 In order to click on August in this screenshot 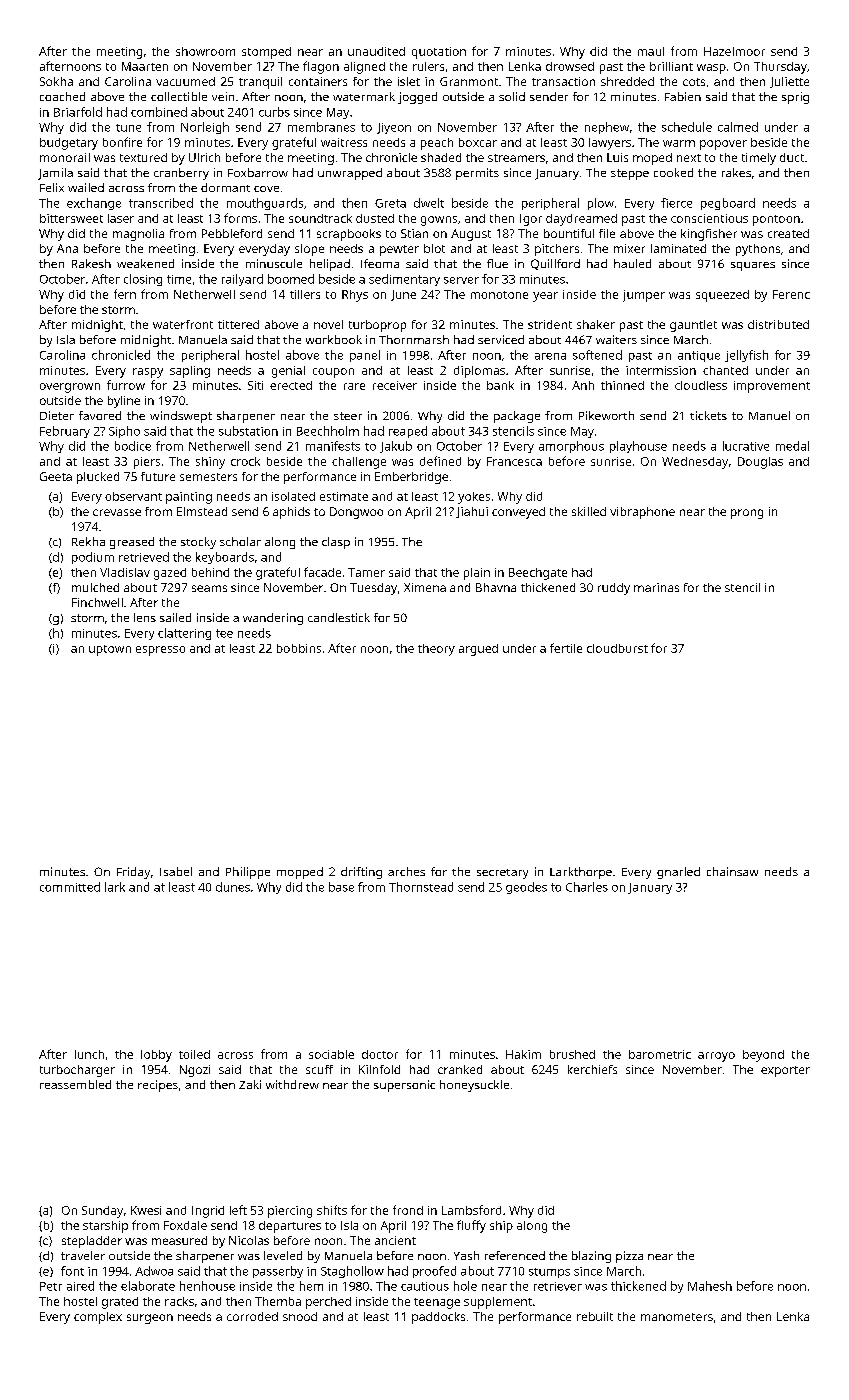, I will do `click(471, 235)`.
